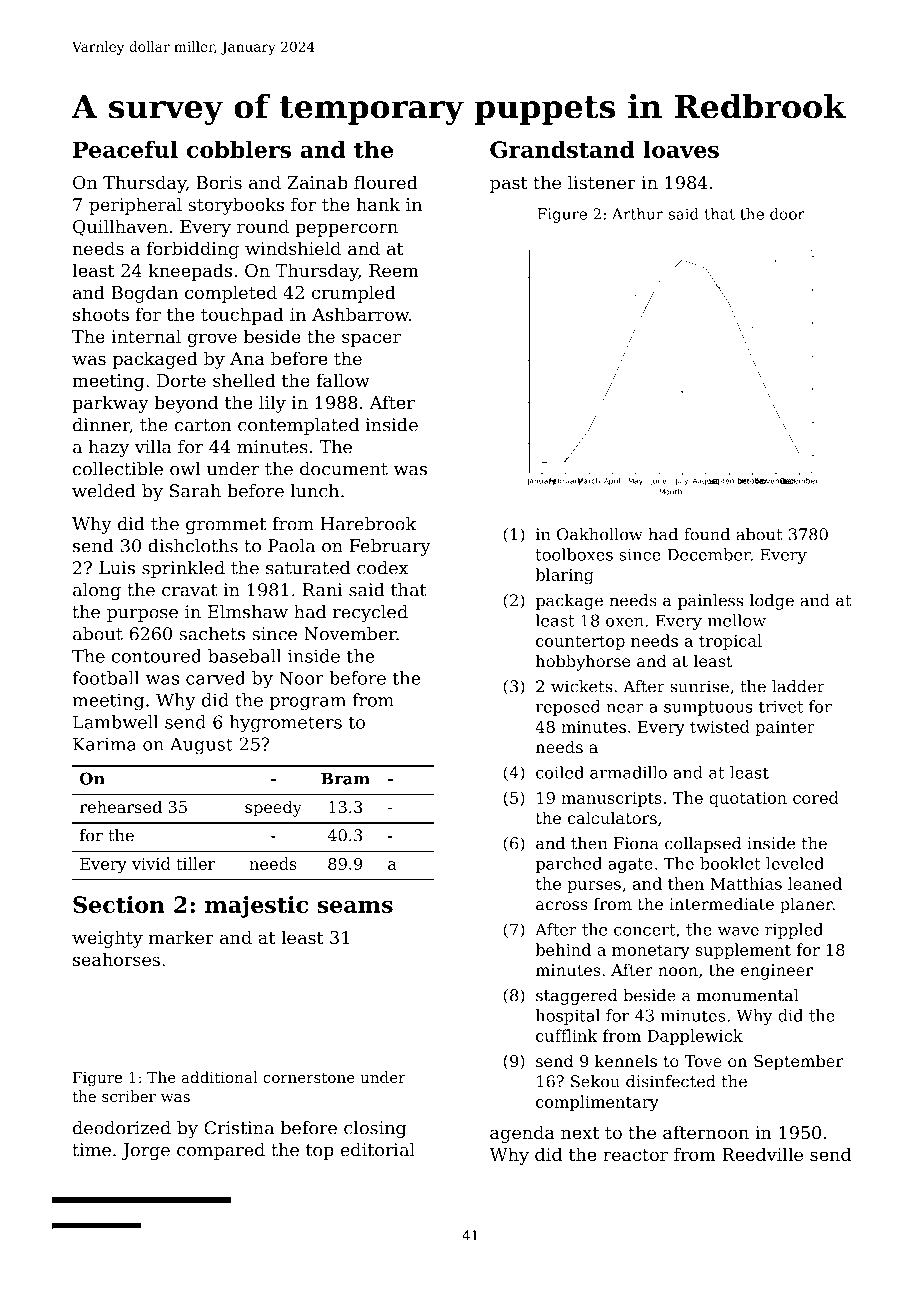 This image has width=924, height=1311. Describe the element at coordinates (122, 1128) in the image. I see `deodorized` at that location.
